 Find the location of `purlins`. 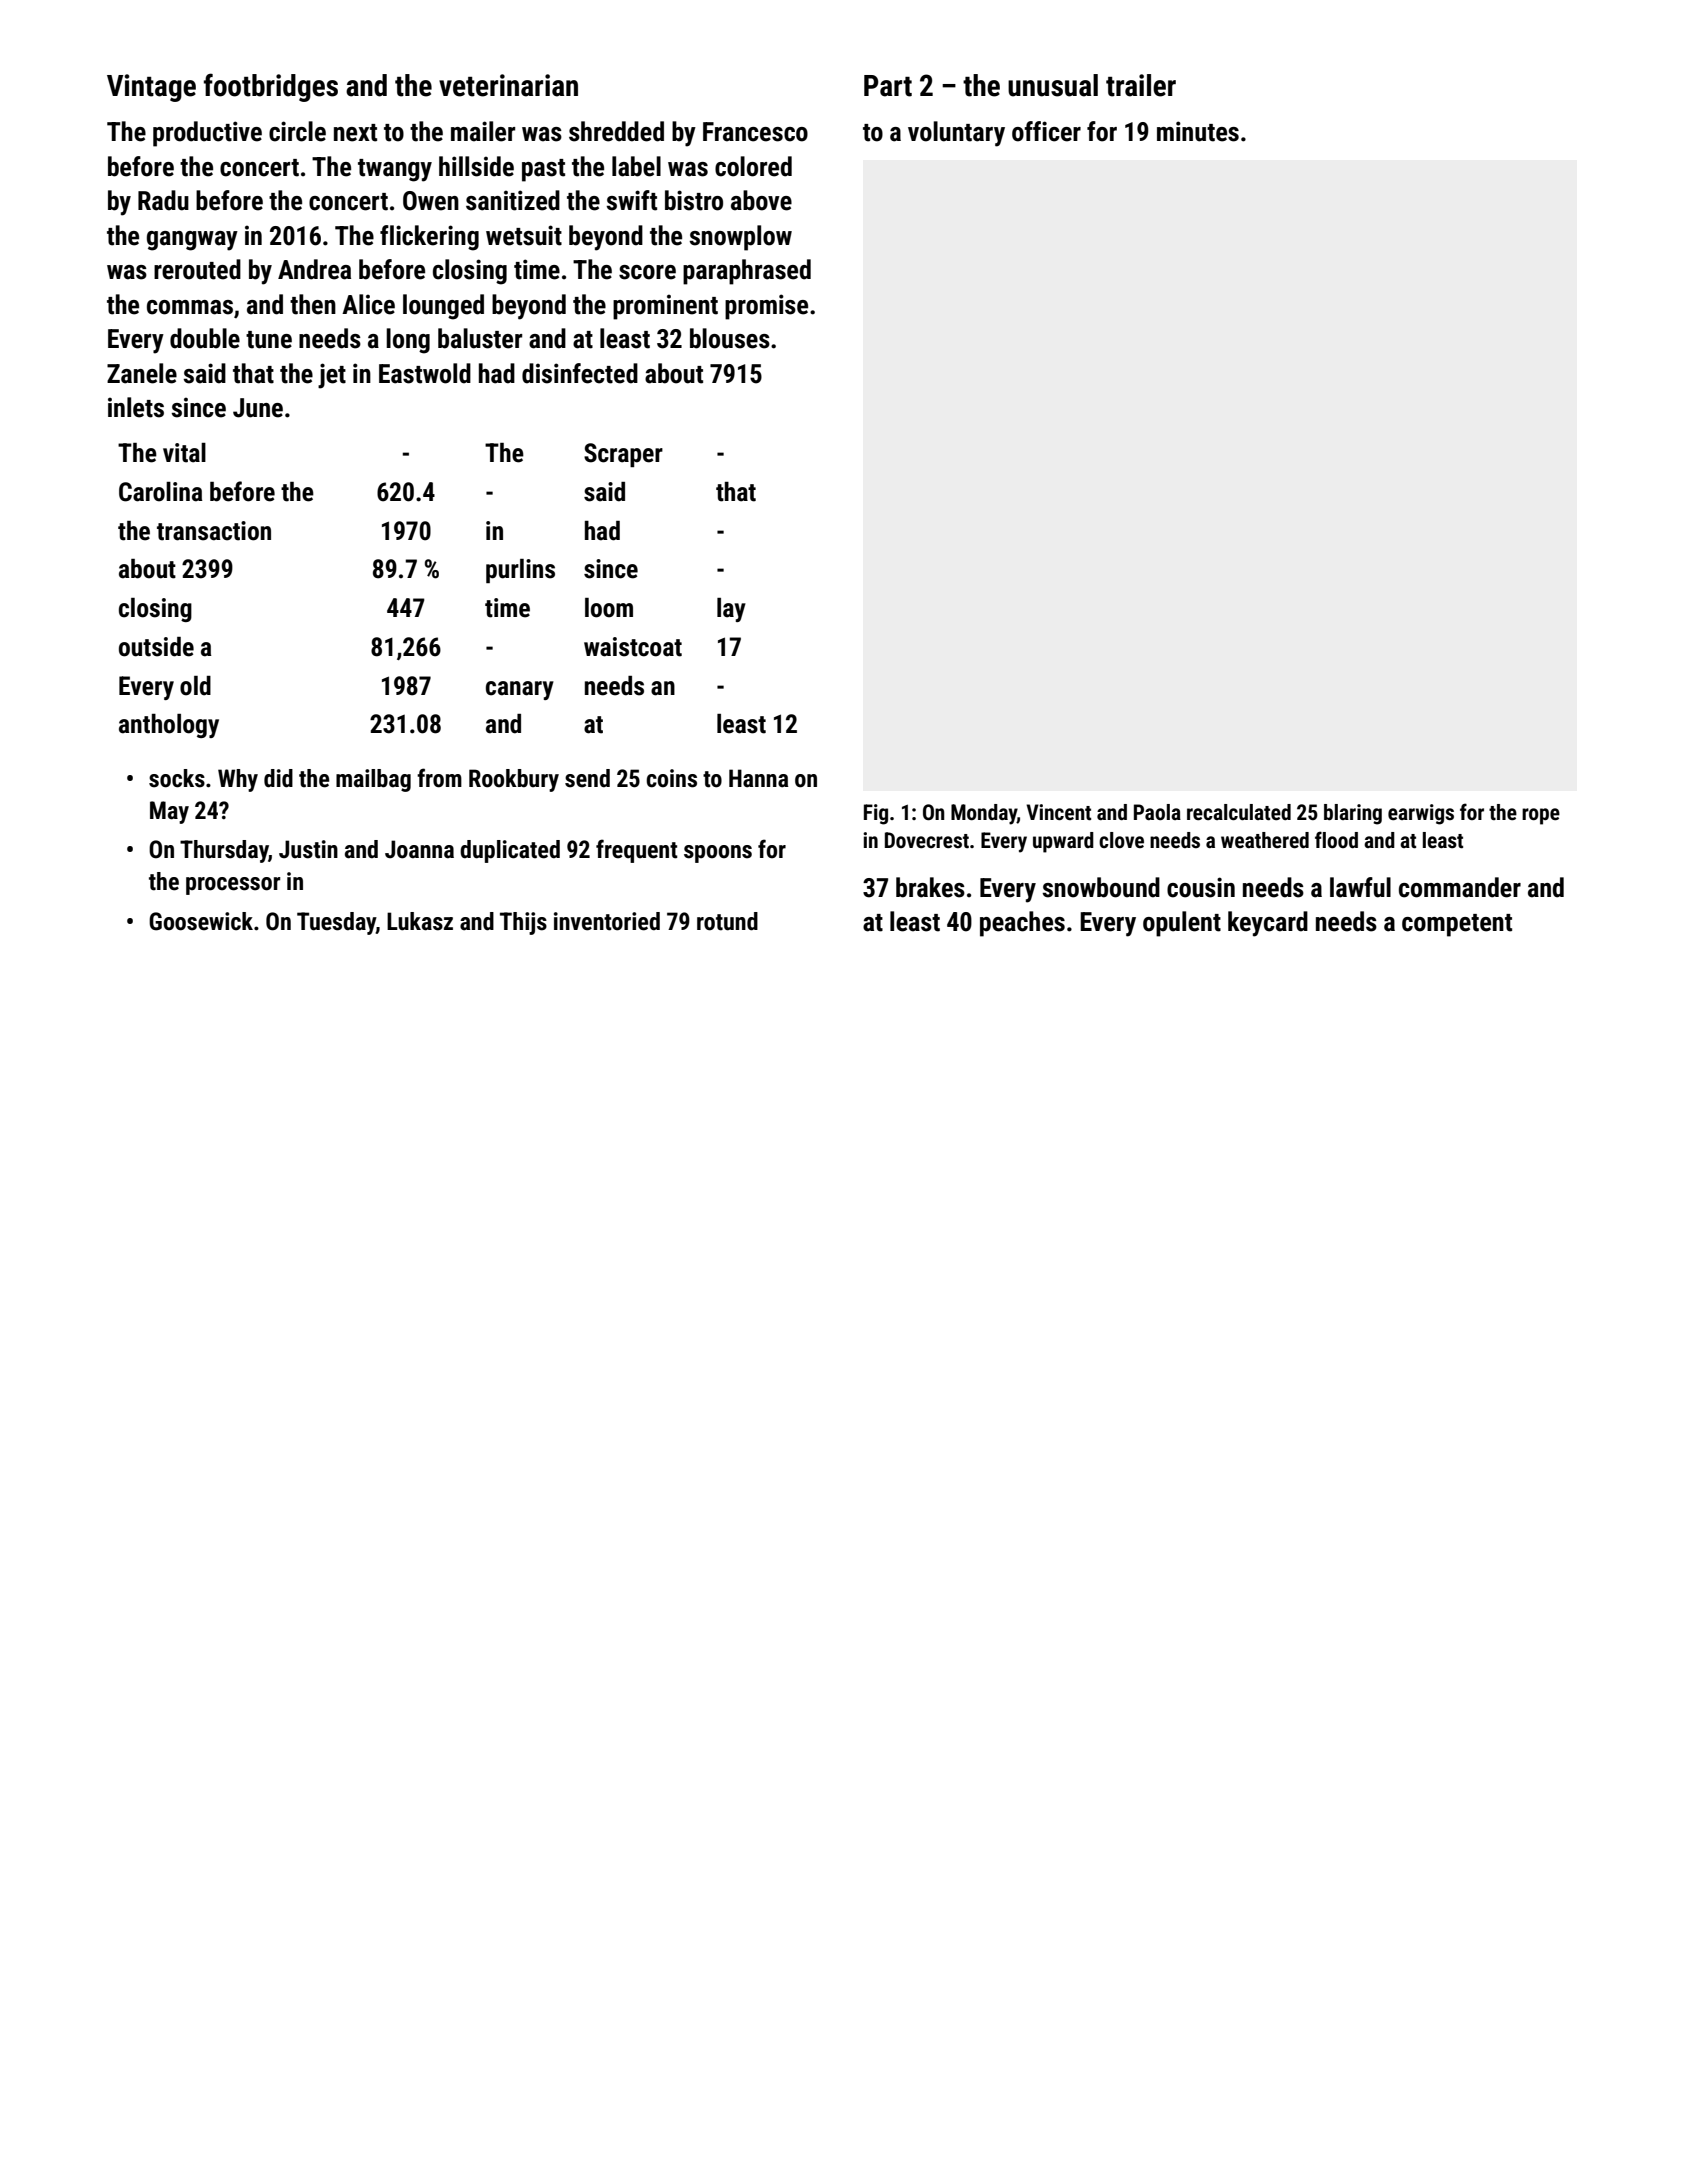

purlins is located at coordinates (520, 571).
